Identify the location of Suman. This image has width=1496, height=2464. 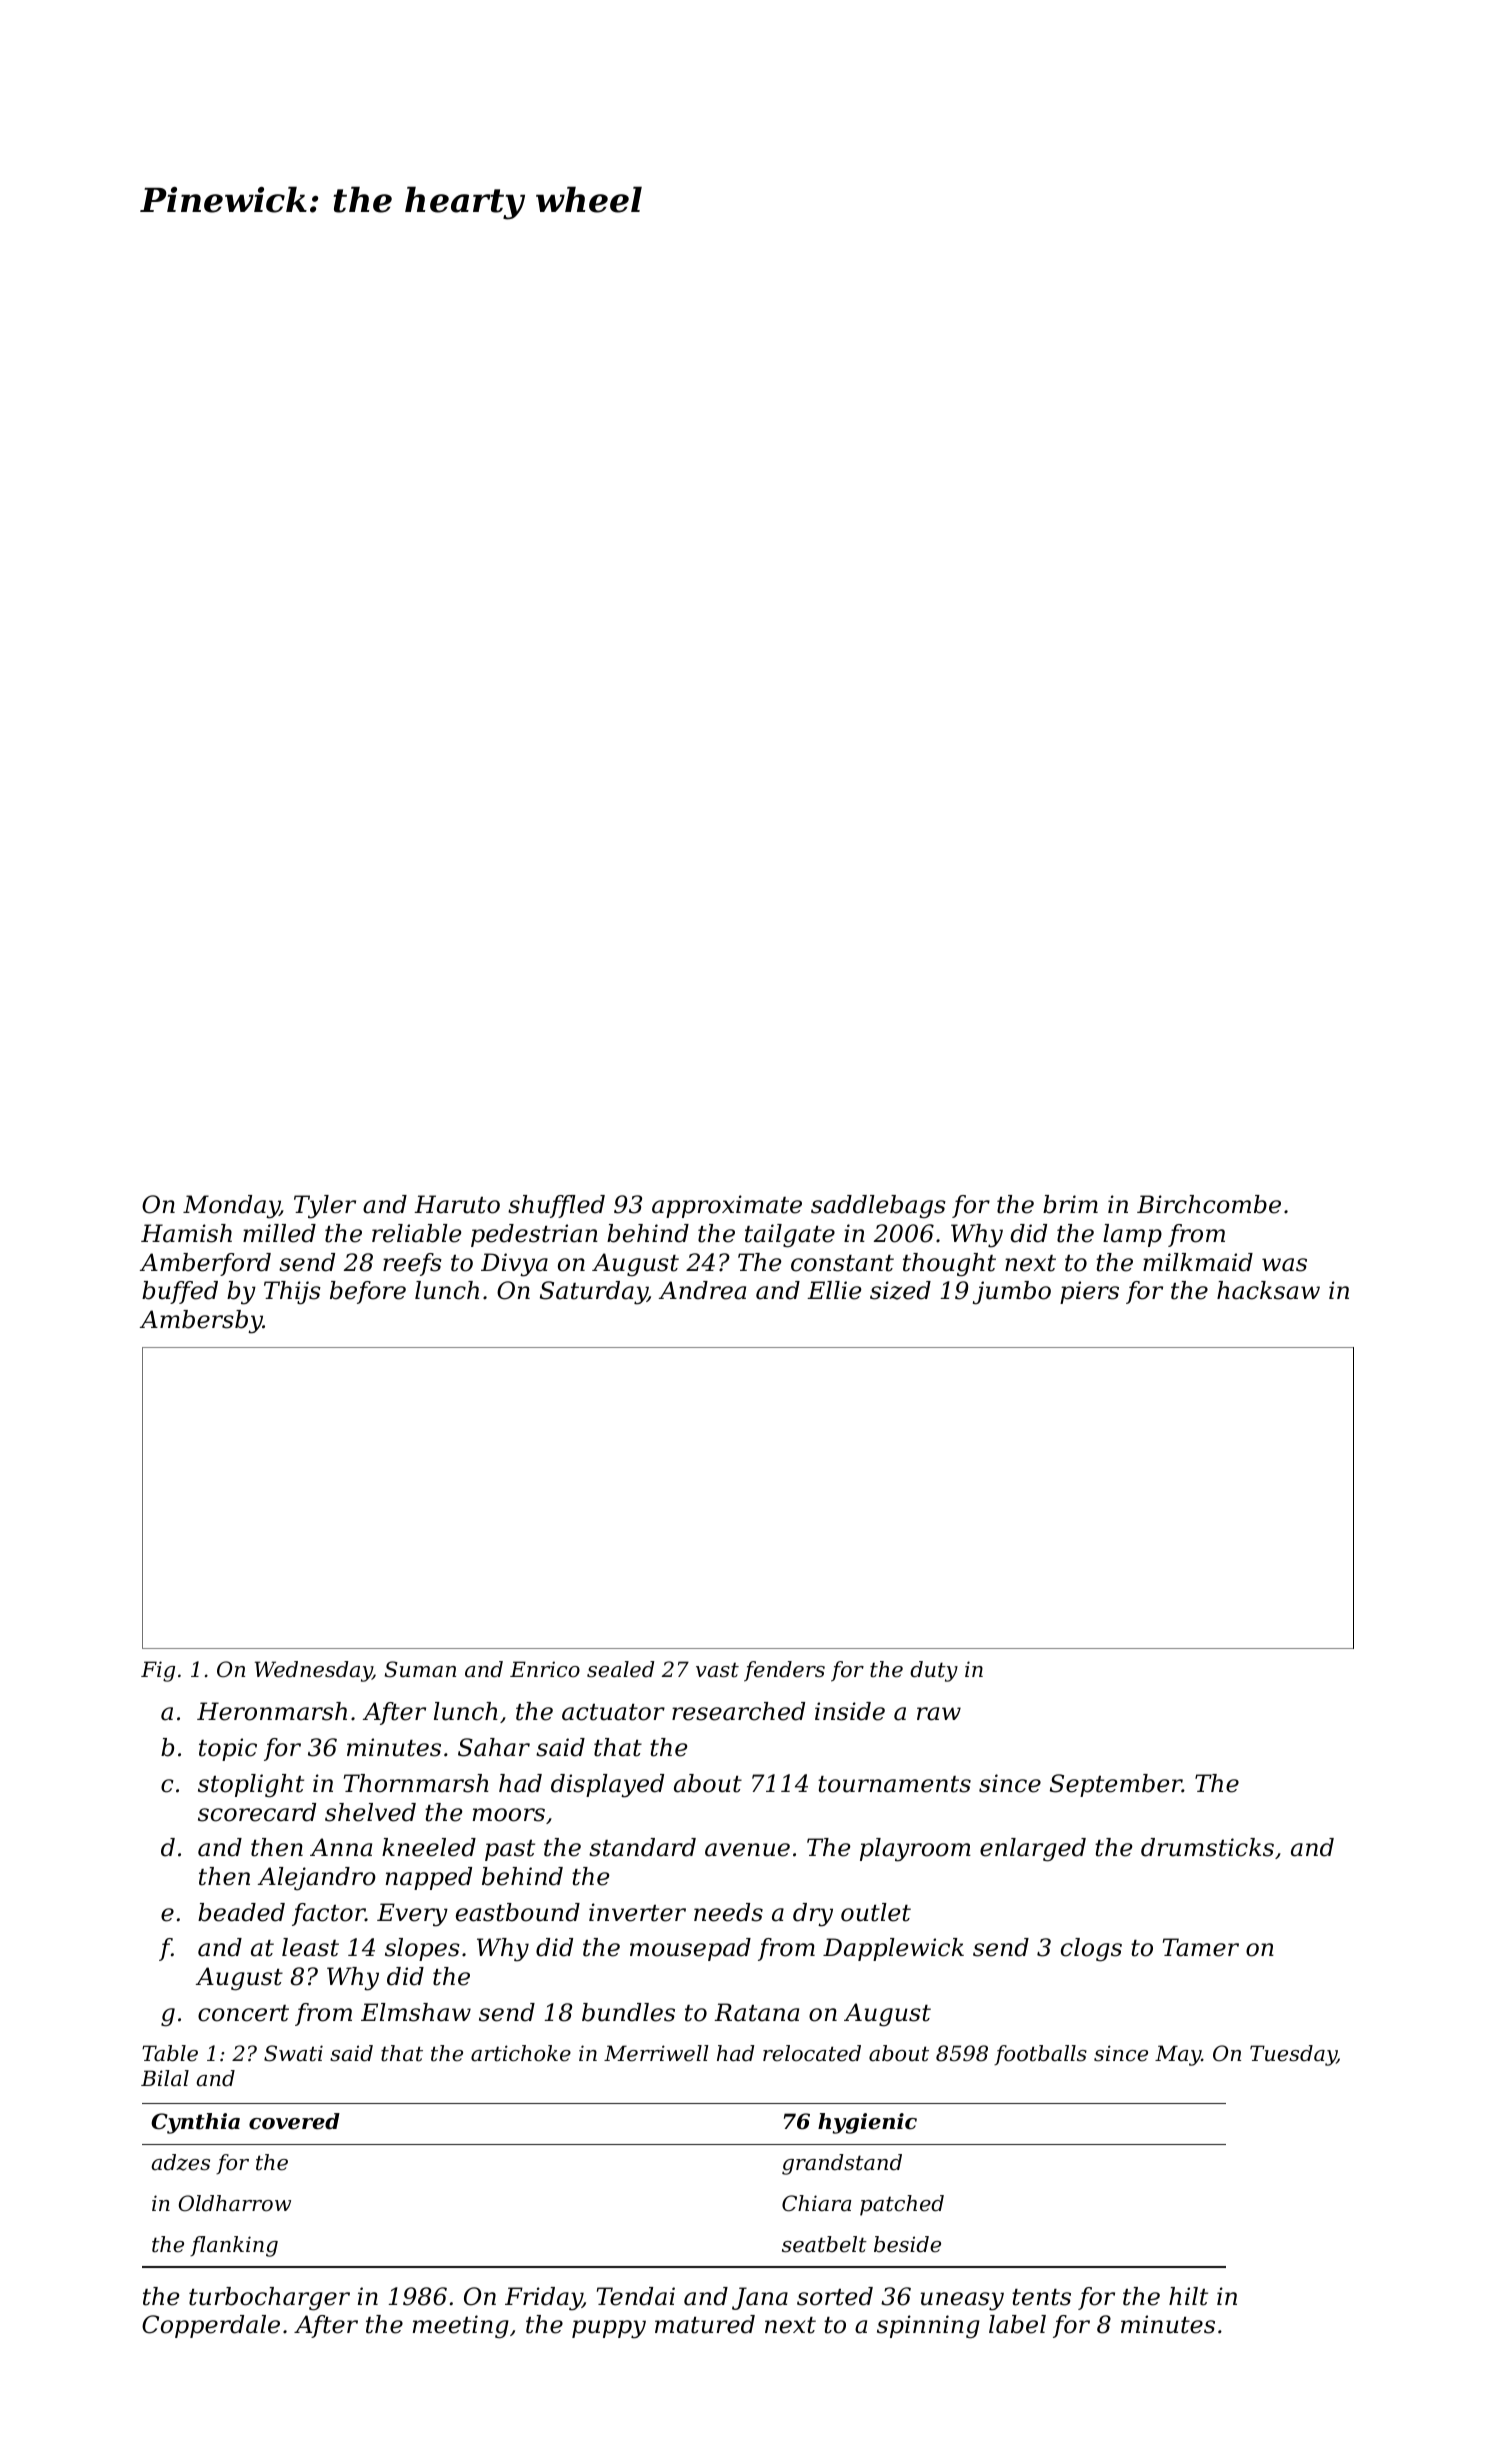
(420, 1669).
